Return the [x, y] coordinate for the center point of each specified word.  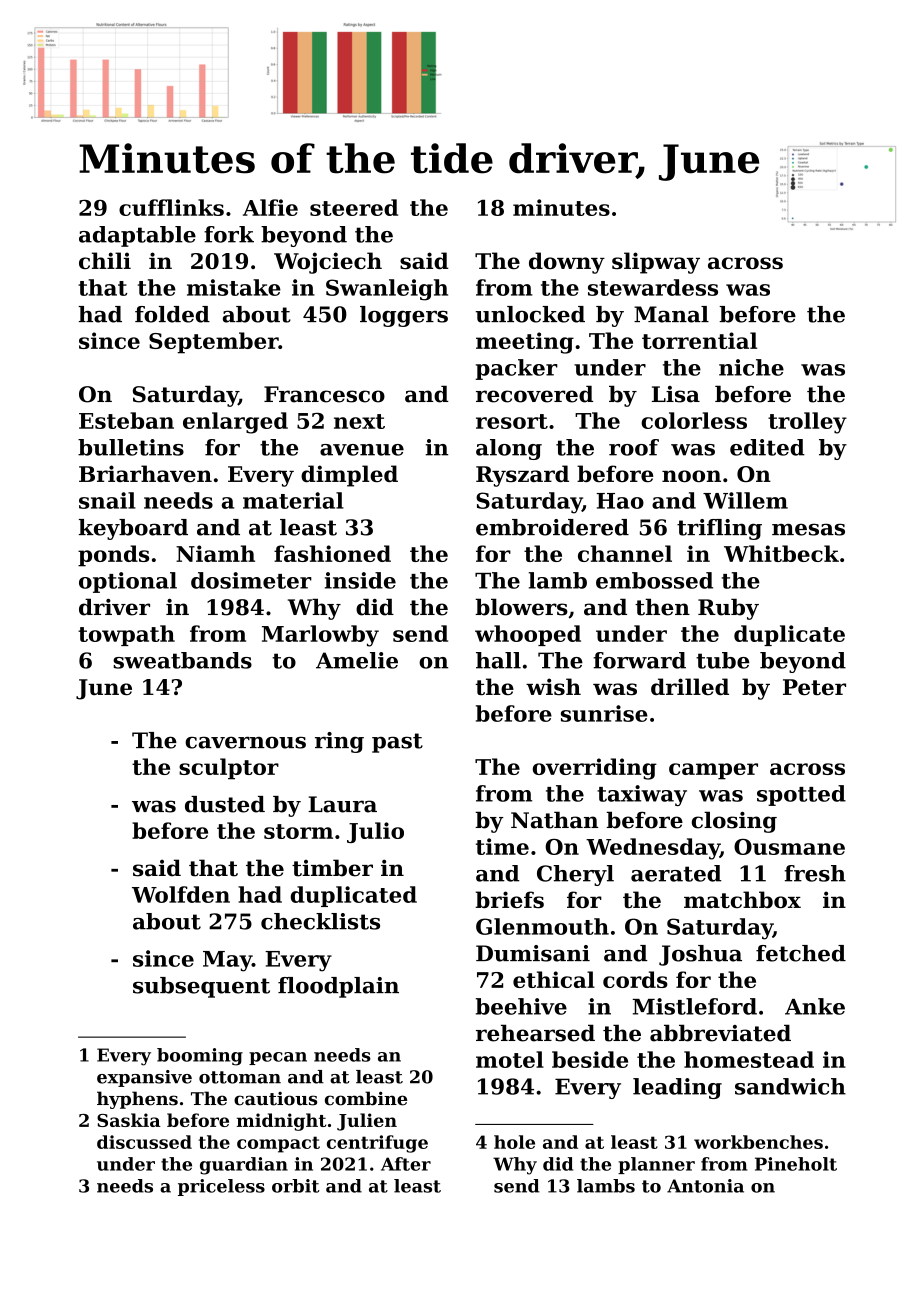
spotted [801, 795]
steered [354, 207]
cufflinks [171, 207]
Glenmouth [542, 926]
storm [298, 831]
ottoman [240, 1077]
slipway [656, 263]
